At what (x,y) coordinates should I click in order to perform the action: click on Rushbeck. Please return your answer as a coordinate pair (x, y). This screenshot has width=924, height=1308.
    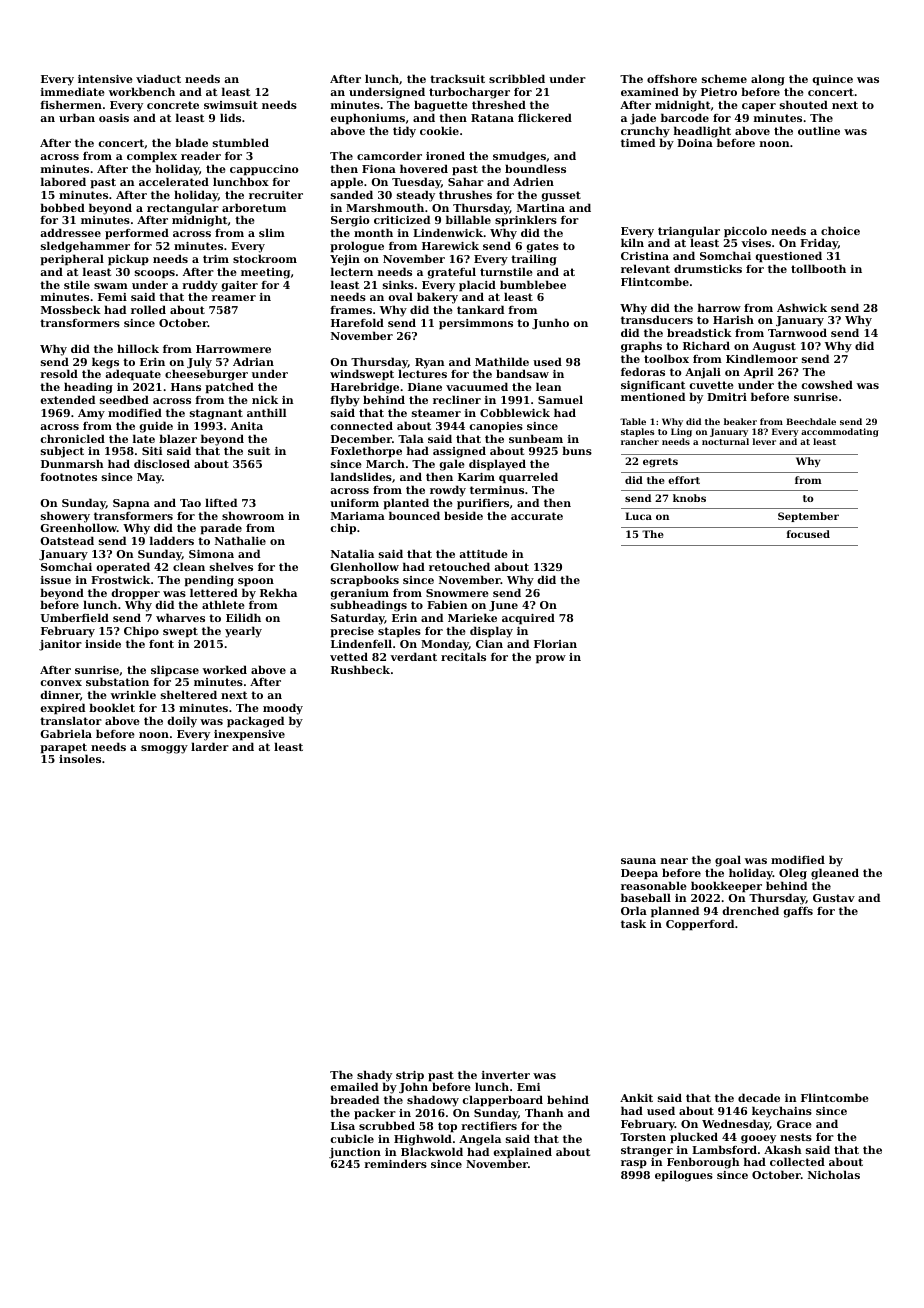
    Looking at the image, I should click on (360, 669).
